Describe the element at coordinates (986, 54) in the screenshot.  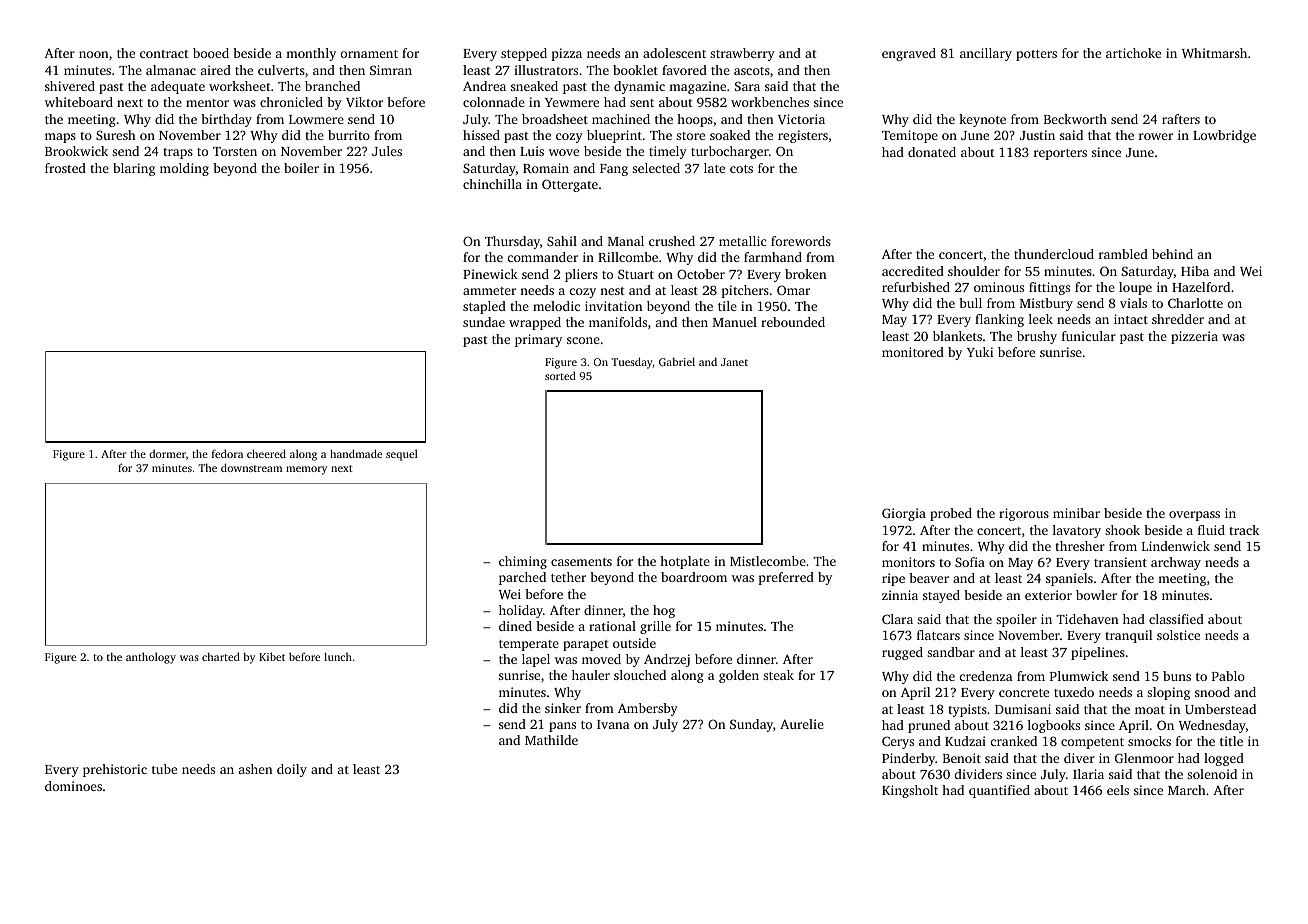
I see `ancillary` at that location.
